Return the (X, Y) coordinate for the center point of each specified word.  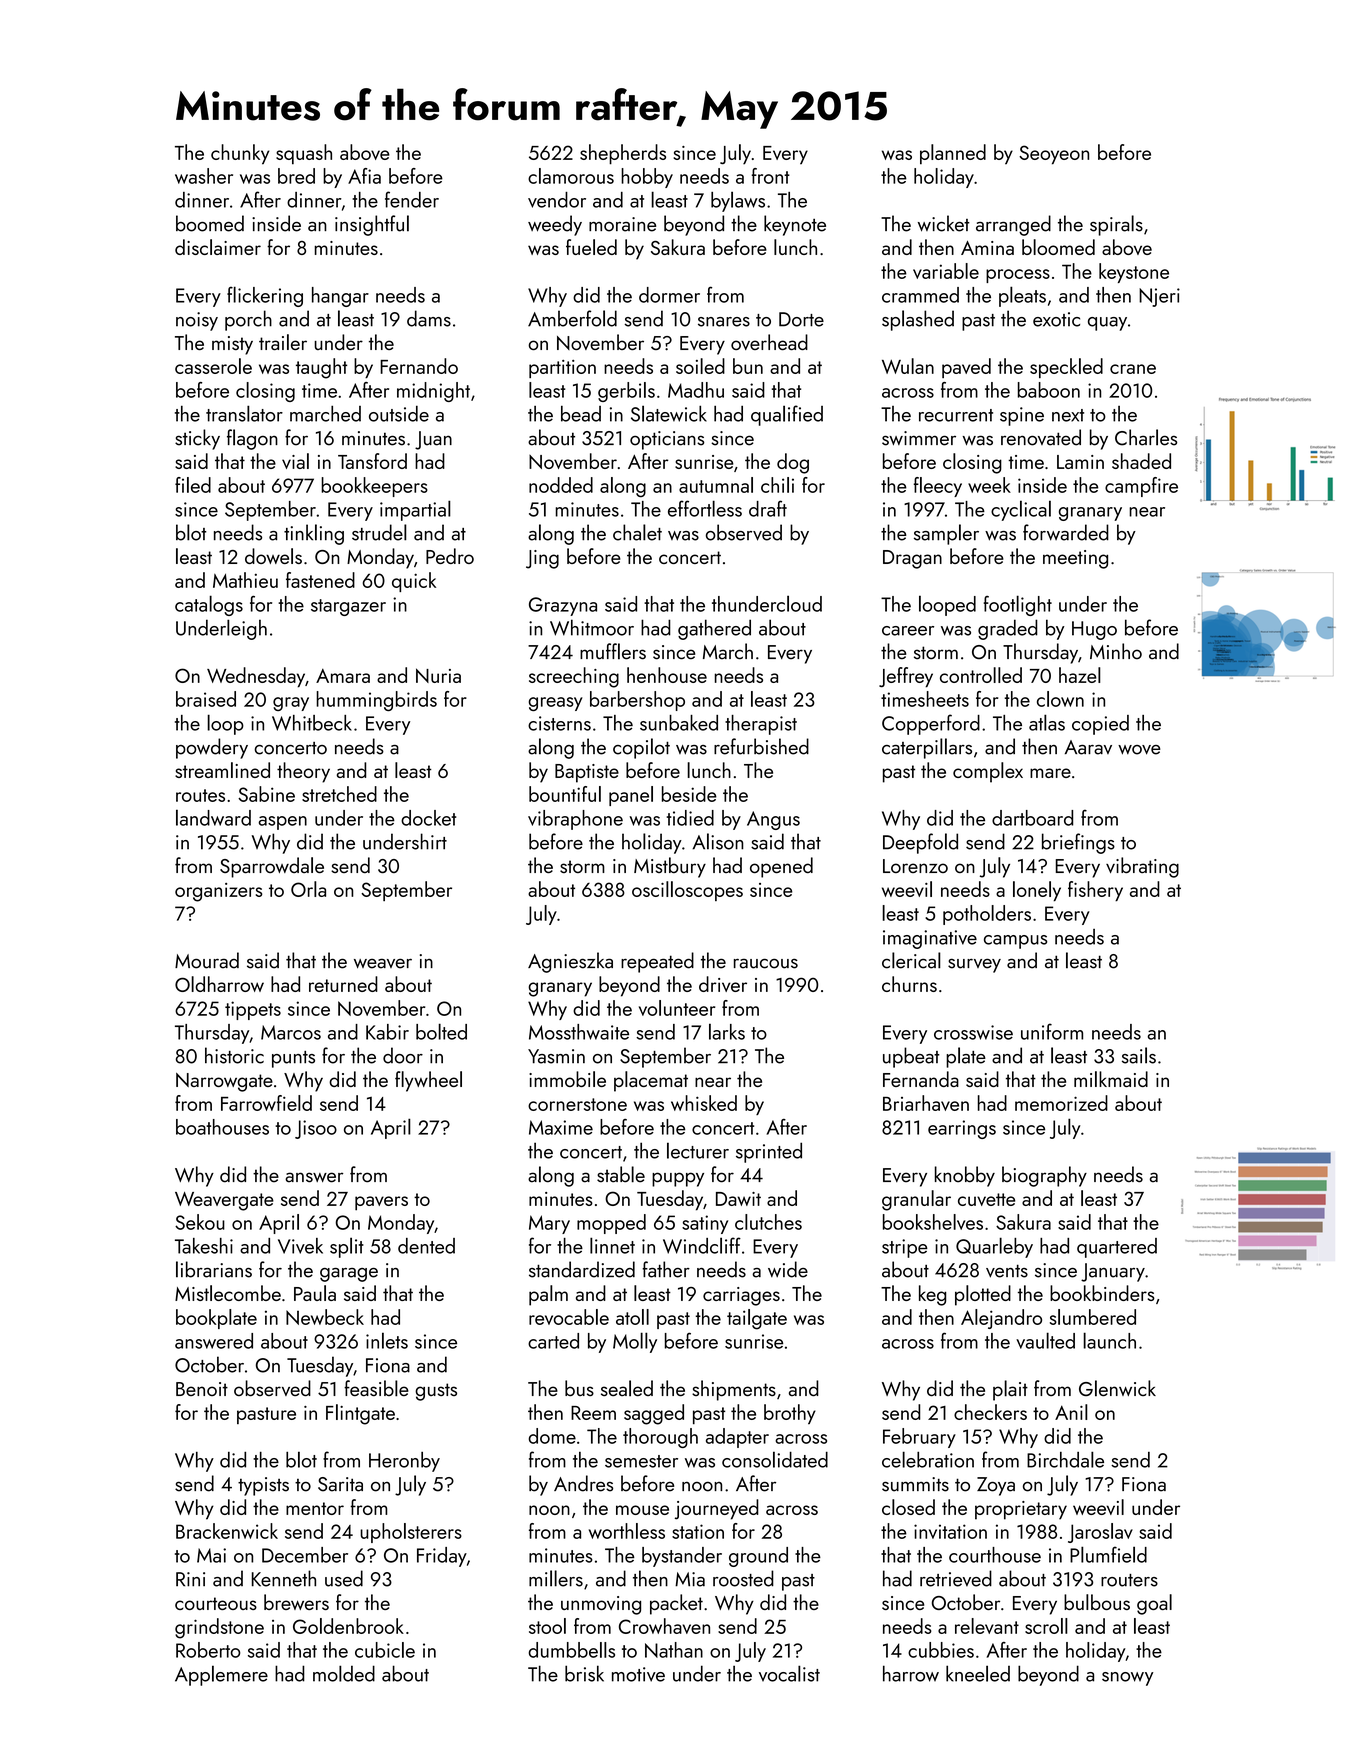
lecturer (698, 1150)
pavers (381, 1203)
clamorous (571, 176)
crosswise (973, 1032)
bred (296, 176)
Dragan (912, 559)
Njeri (1159, 297)
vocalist (789, 1673)
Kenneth (284, 1578)
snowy (1127, 1679)
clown (1060, 699)
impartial (415, 510)
